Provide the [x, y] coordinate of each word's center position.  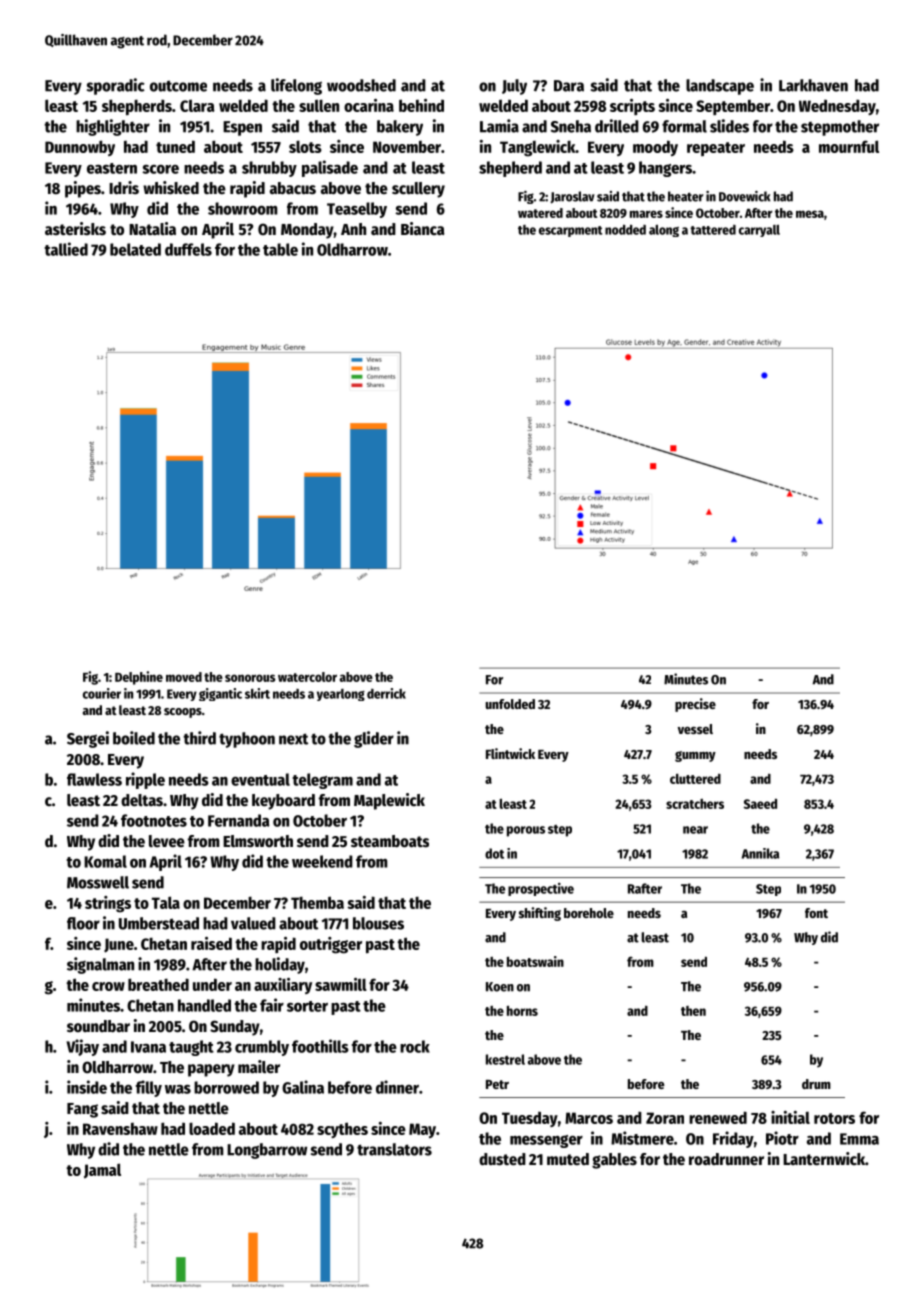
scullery [418, 190]
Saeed [760, 804]
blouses [378, 923]
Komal [105, 861]
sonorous [250, 678]
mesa [810, 214]
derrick [386, 693]
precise [695, 705]
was [178, 1089]
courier [102, 693]
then [693, 1011]
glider [374, 739]
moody [655, 148]
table [280, 249]
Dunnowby [80, 148]
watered [540, 213]
